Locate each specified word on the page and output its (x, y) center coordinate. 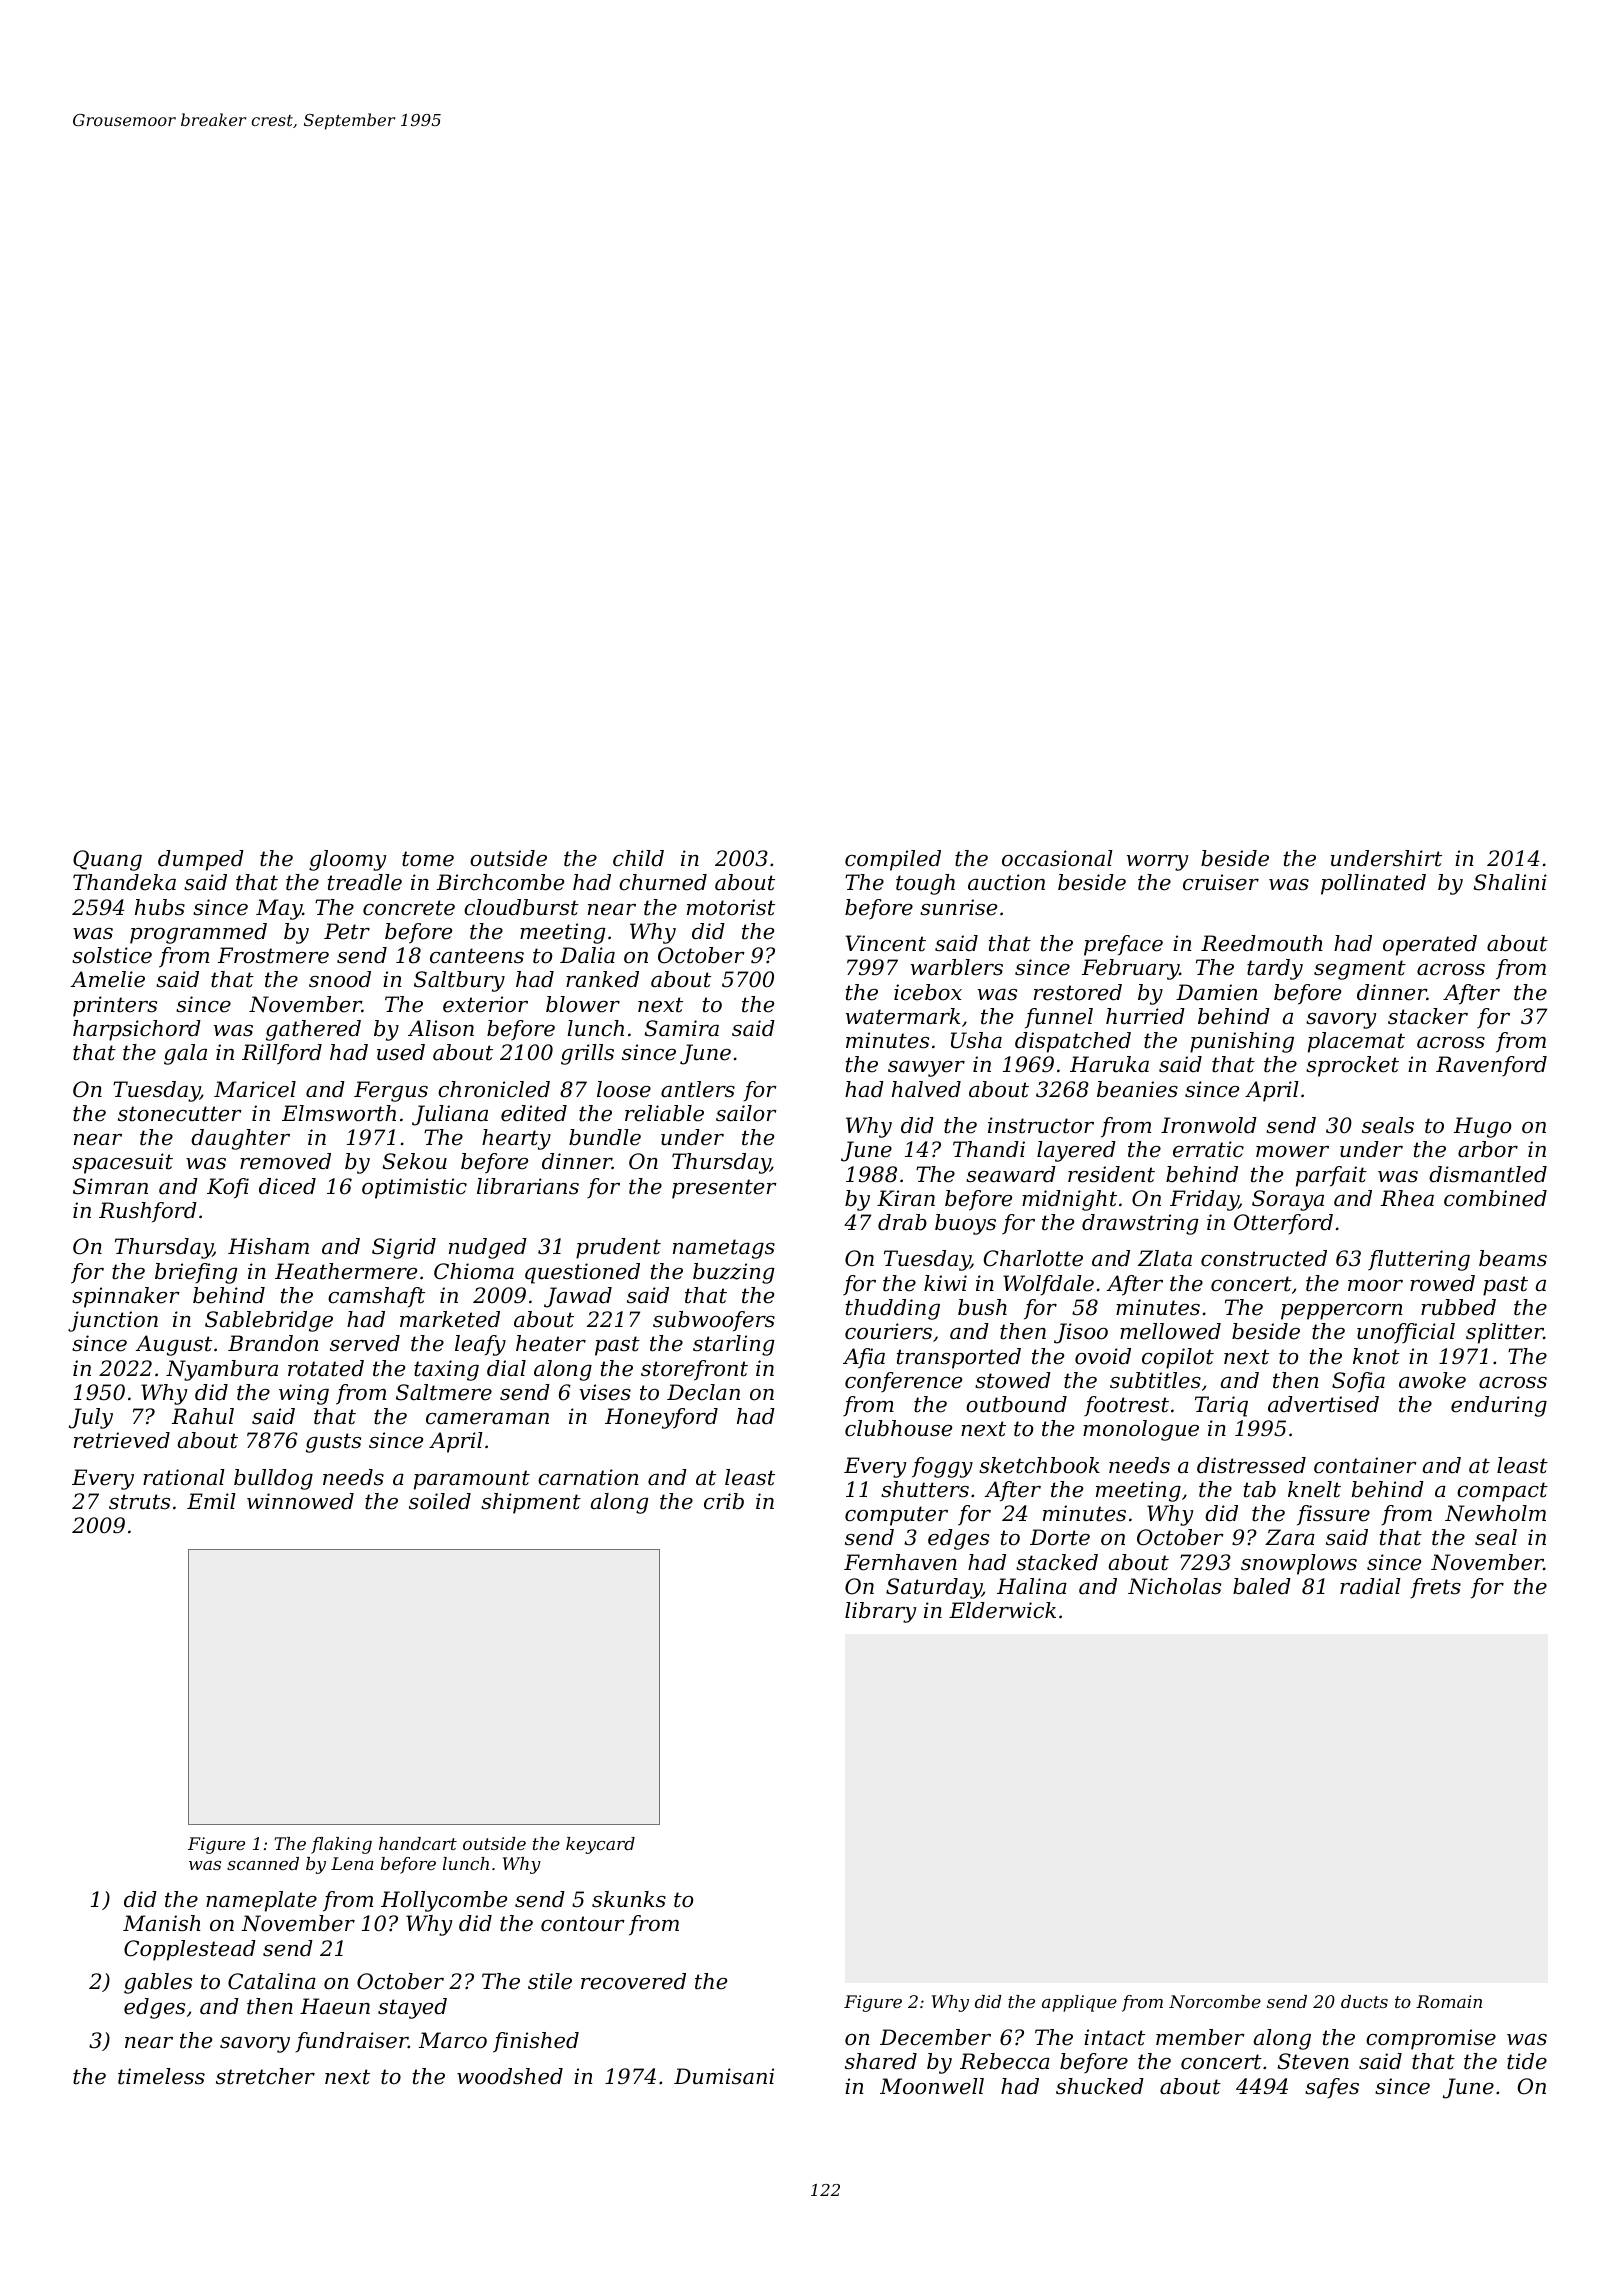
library (880, 1612)
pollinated (1373, 884)
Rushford (148, 1212)
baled (1262, 1586)
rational (184, 1477)
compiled (893, 860)
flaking (341, 1845)
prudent (618, 1248)
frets (1435, 1588)
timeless (161, 2076)
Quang (107, 860)
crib (724, 1501)
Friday (1204, 1200)
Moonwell (932, 2086)
